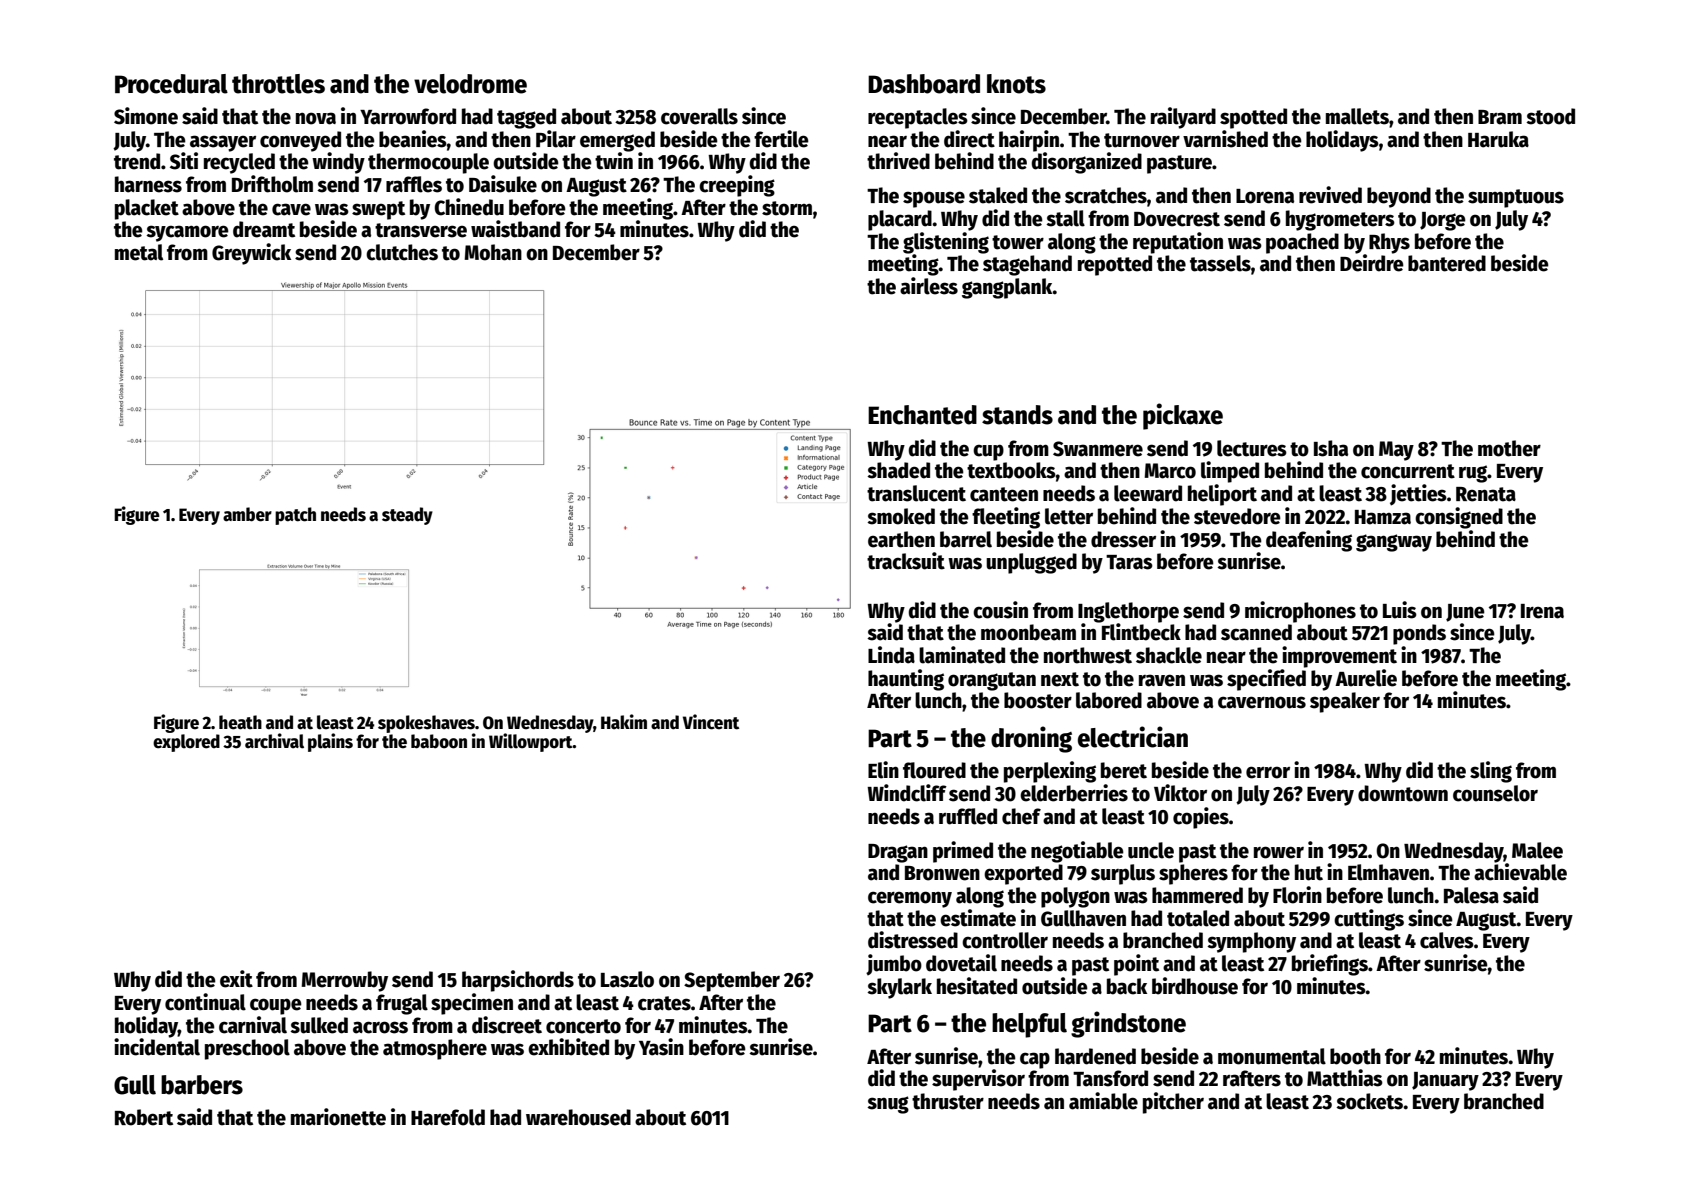  What do you see at coordinates (1106, 195) in the screenshot?
I see `scratches` at bounding box center [1106, 195].
